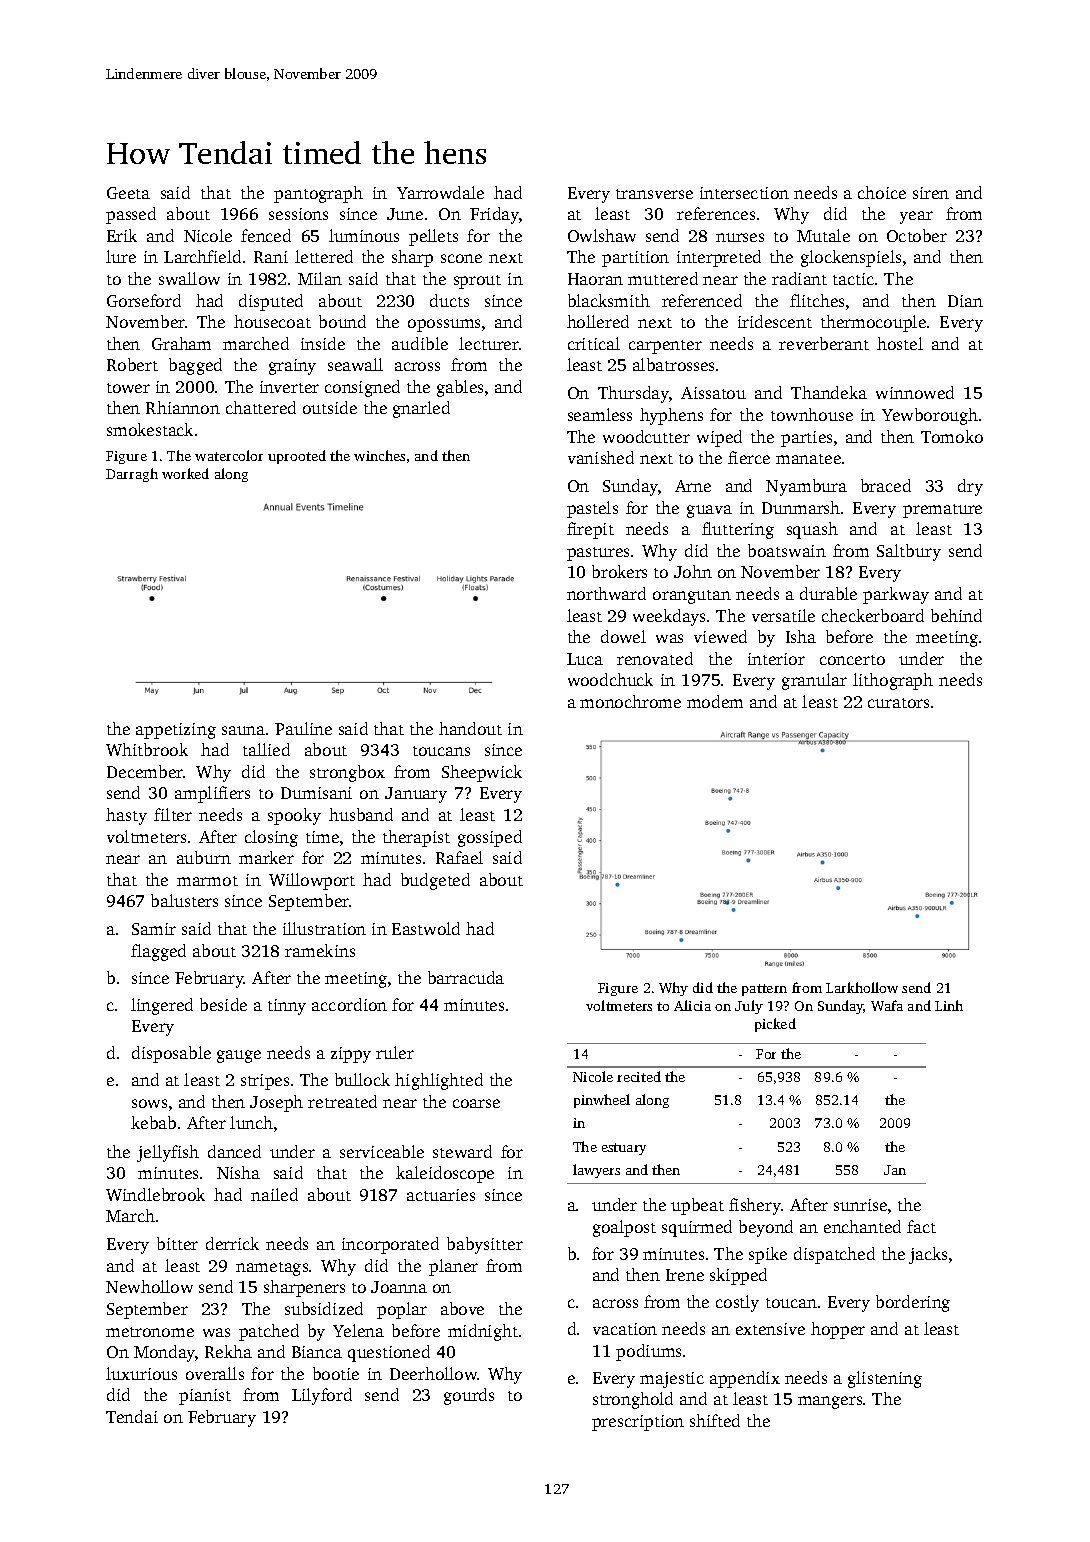 The width and height of the screenshot is (1090, 1542). What do you see at coordinates (930, 416) in the screenshot?
I see `Yewborough` at bounding box center [930, 416].
